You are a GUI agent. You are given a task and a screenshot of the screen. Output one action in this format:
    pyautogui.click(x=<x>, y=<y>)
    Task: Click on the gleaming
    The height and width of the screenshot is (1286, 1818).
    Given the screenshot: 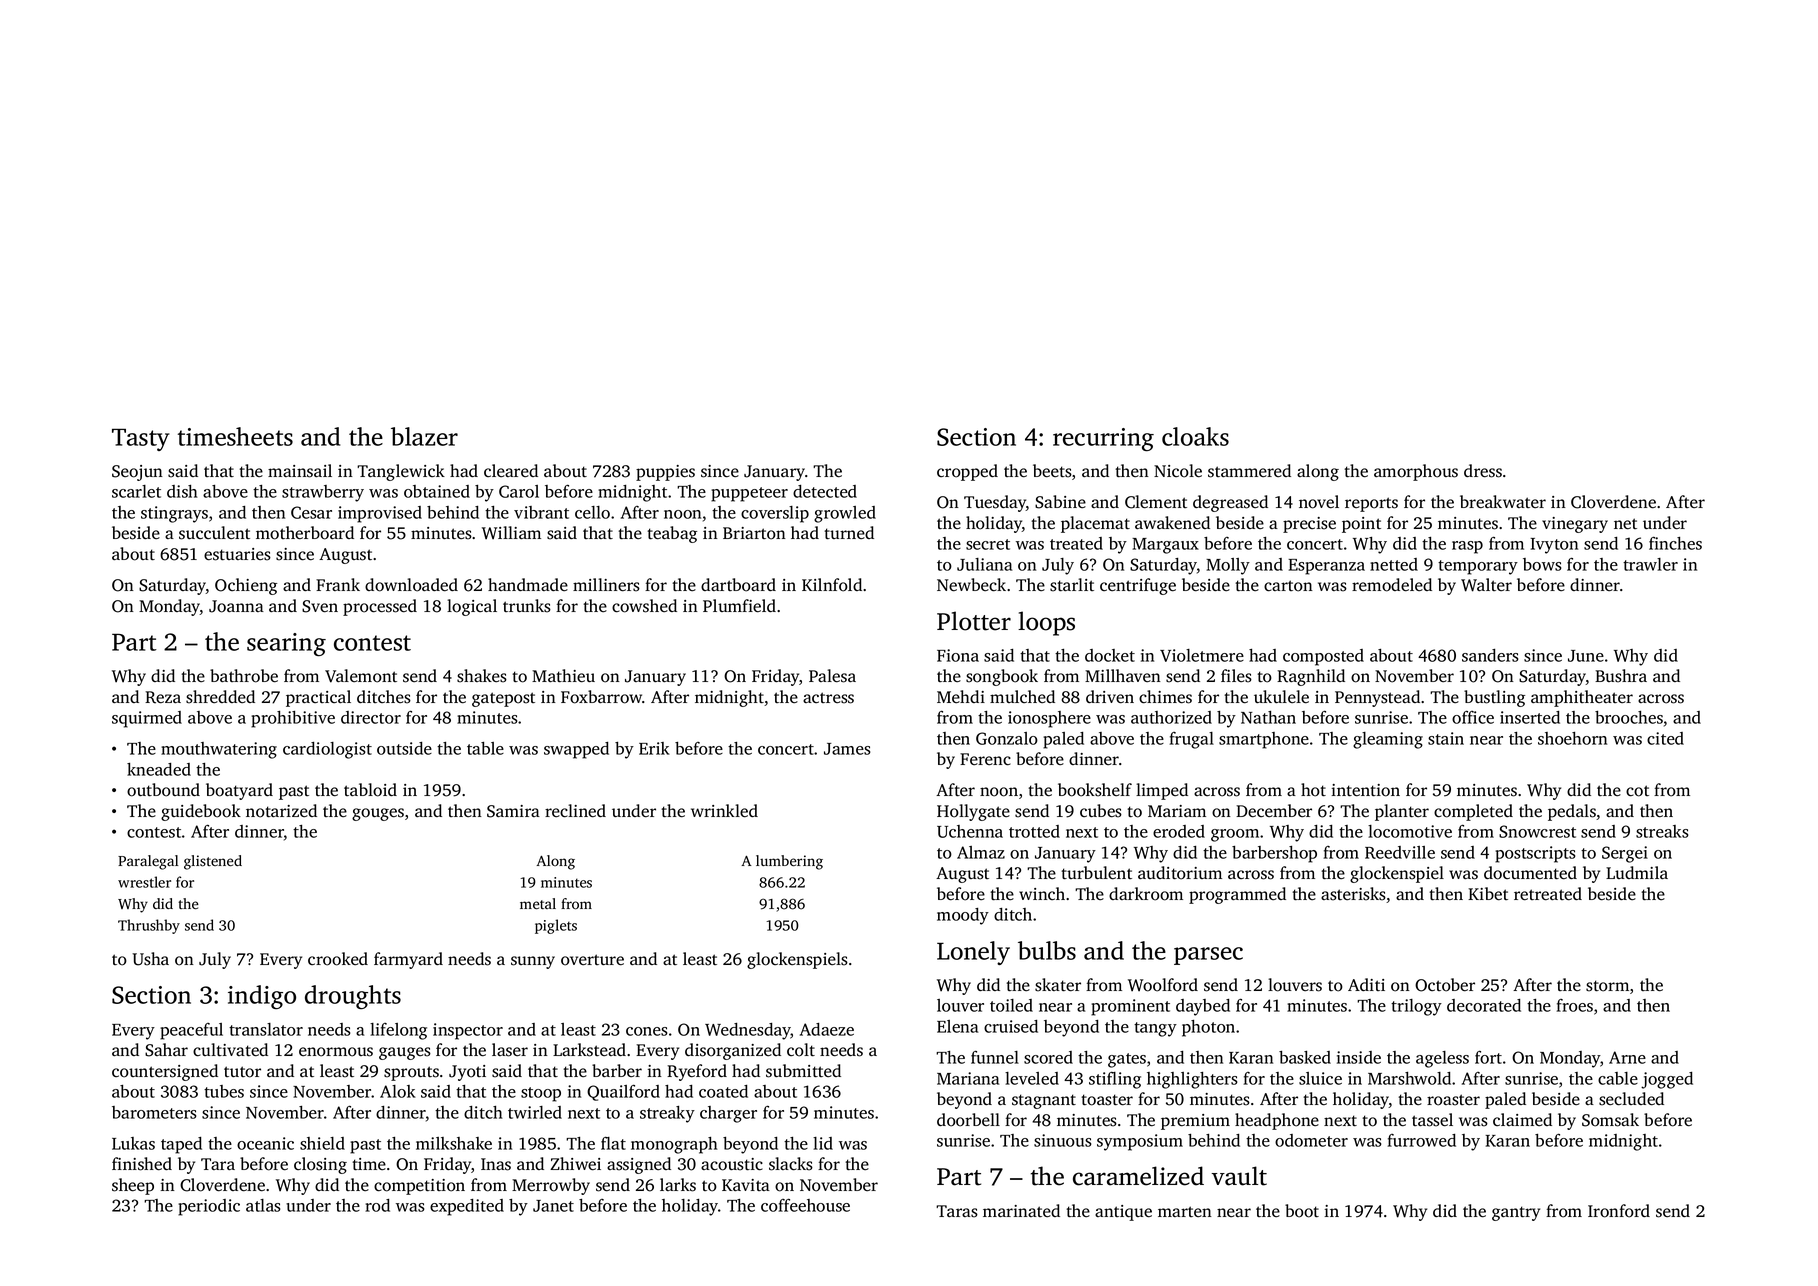 What is the action you would take?
    pyautogui.click(x=1388, y=740)
